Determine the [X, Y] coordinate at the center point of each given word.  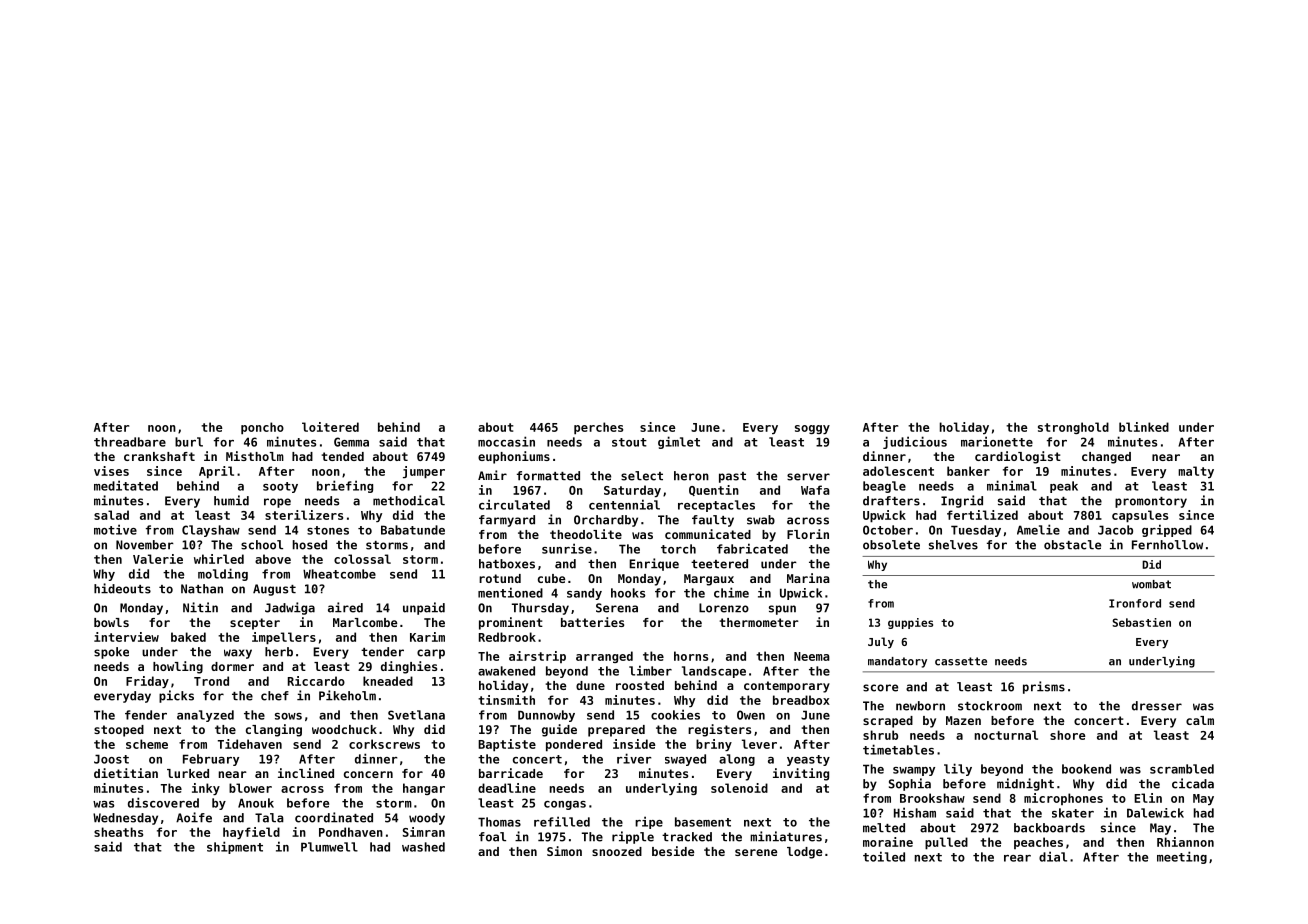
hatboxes [507, 564]
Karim [427, 637]
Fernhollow [1167, 545]
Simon [564, 851]
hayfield [251, 833]
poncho [262, 428]
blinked [1144, 427]
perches [598, 428]
